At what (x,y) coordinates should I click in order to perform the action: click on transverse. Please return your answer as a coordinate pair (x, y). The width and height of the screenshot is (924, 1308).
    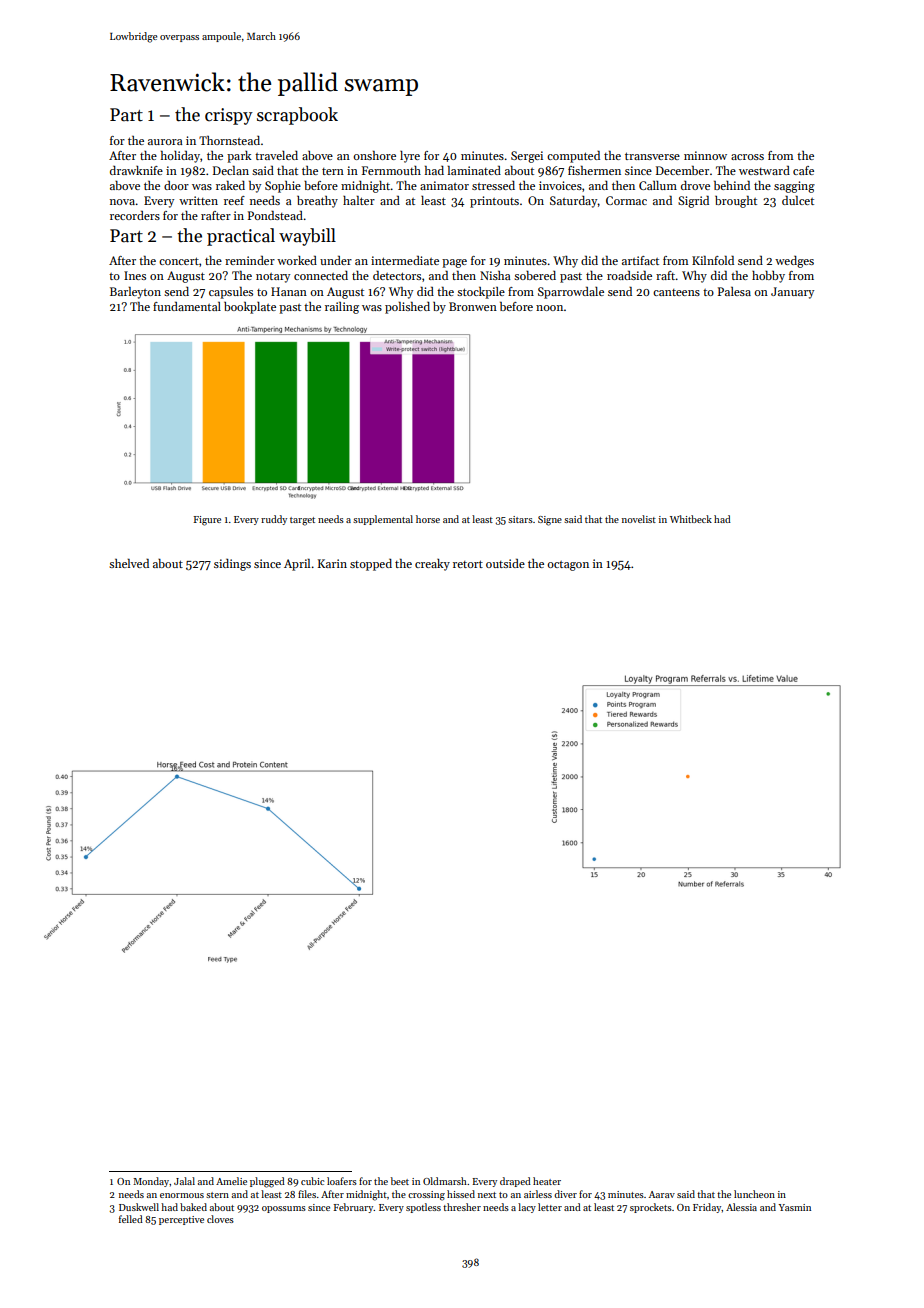
    Looking at the image, I should click on (652, 156).
